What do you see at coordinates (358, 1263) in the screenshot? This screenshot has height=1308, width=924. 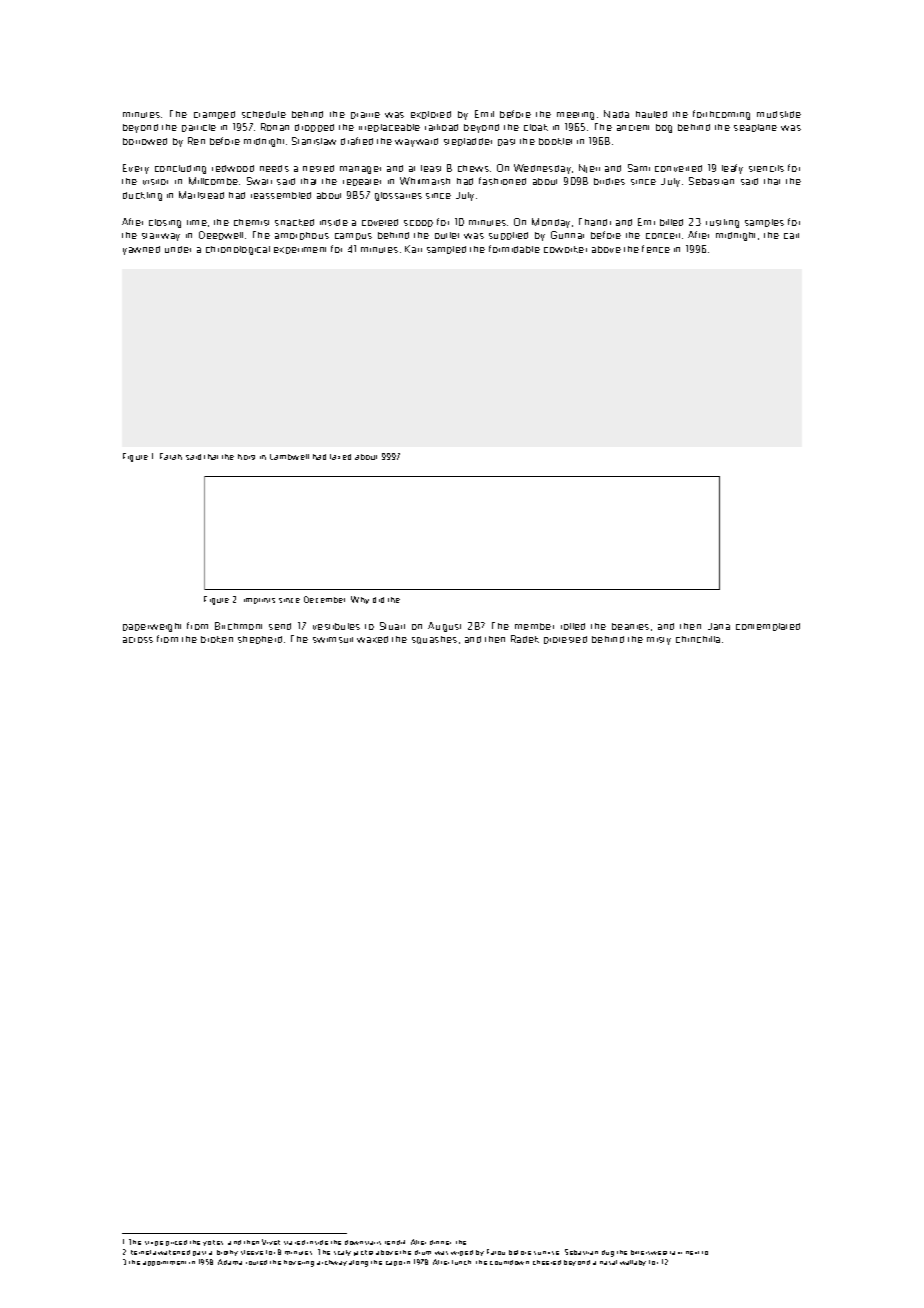 I see `along` at bounding box center [358, 1263].
